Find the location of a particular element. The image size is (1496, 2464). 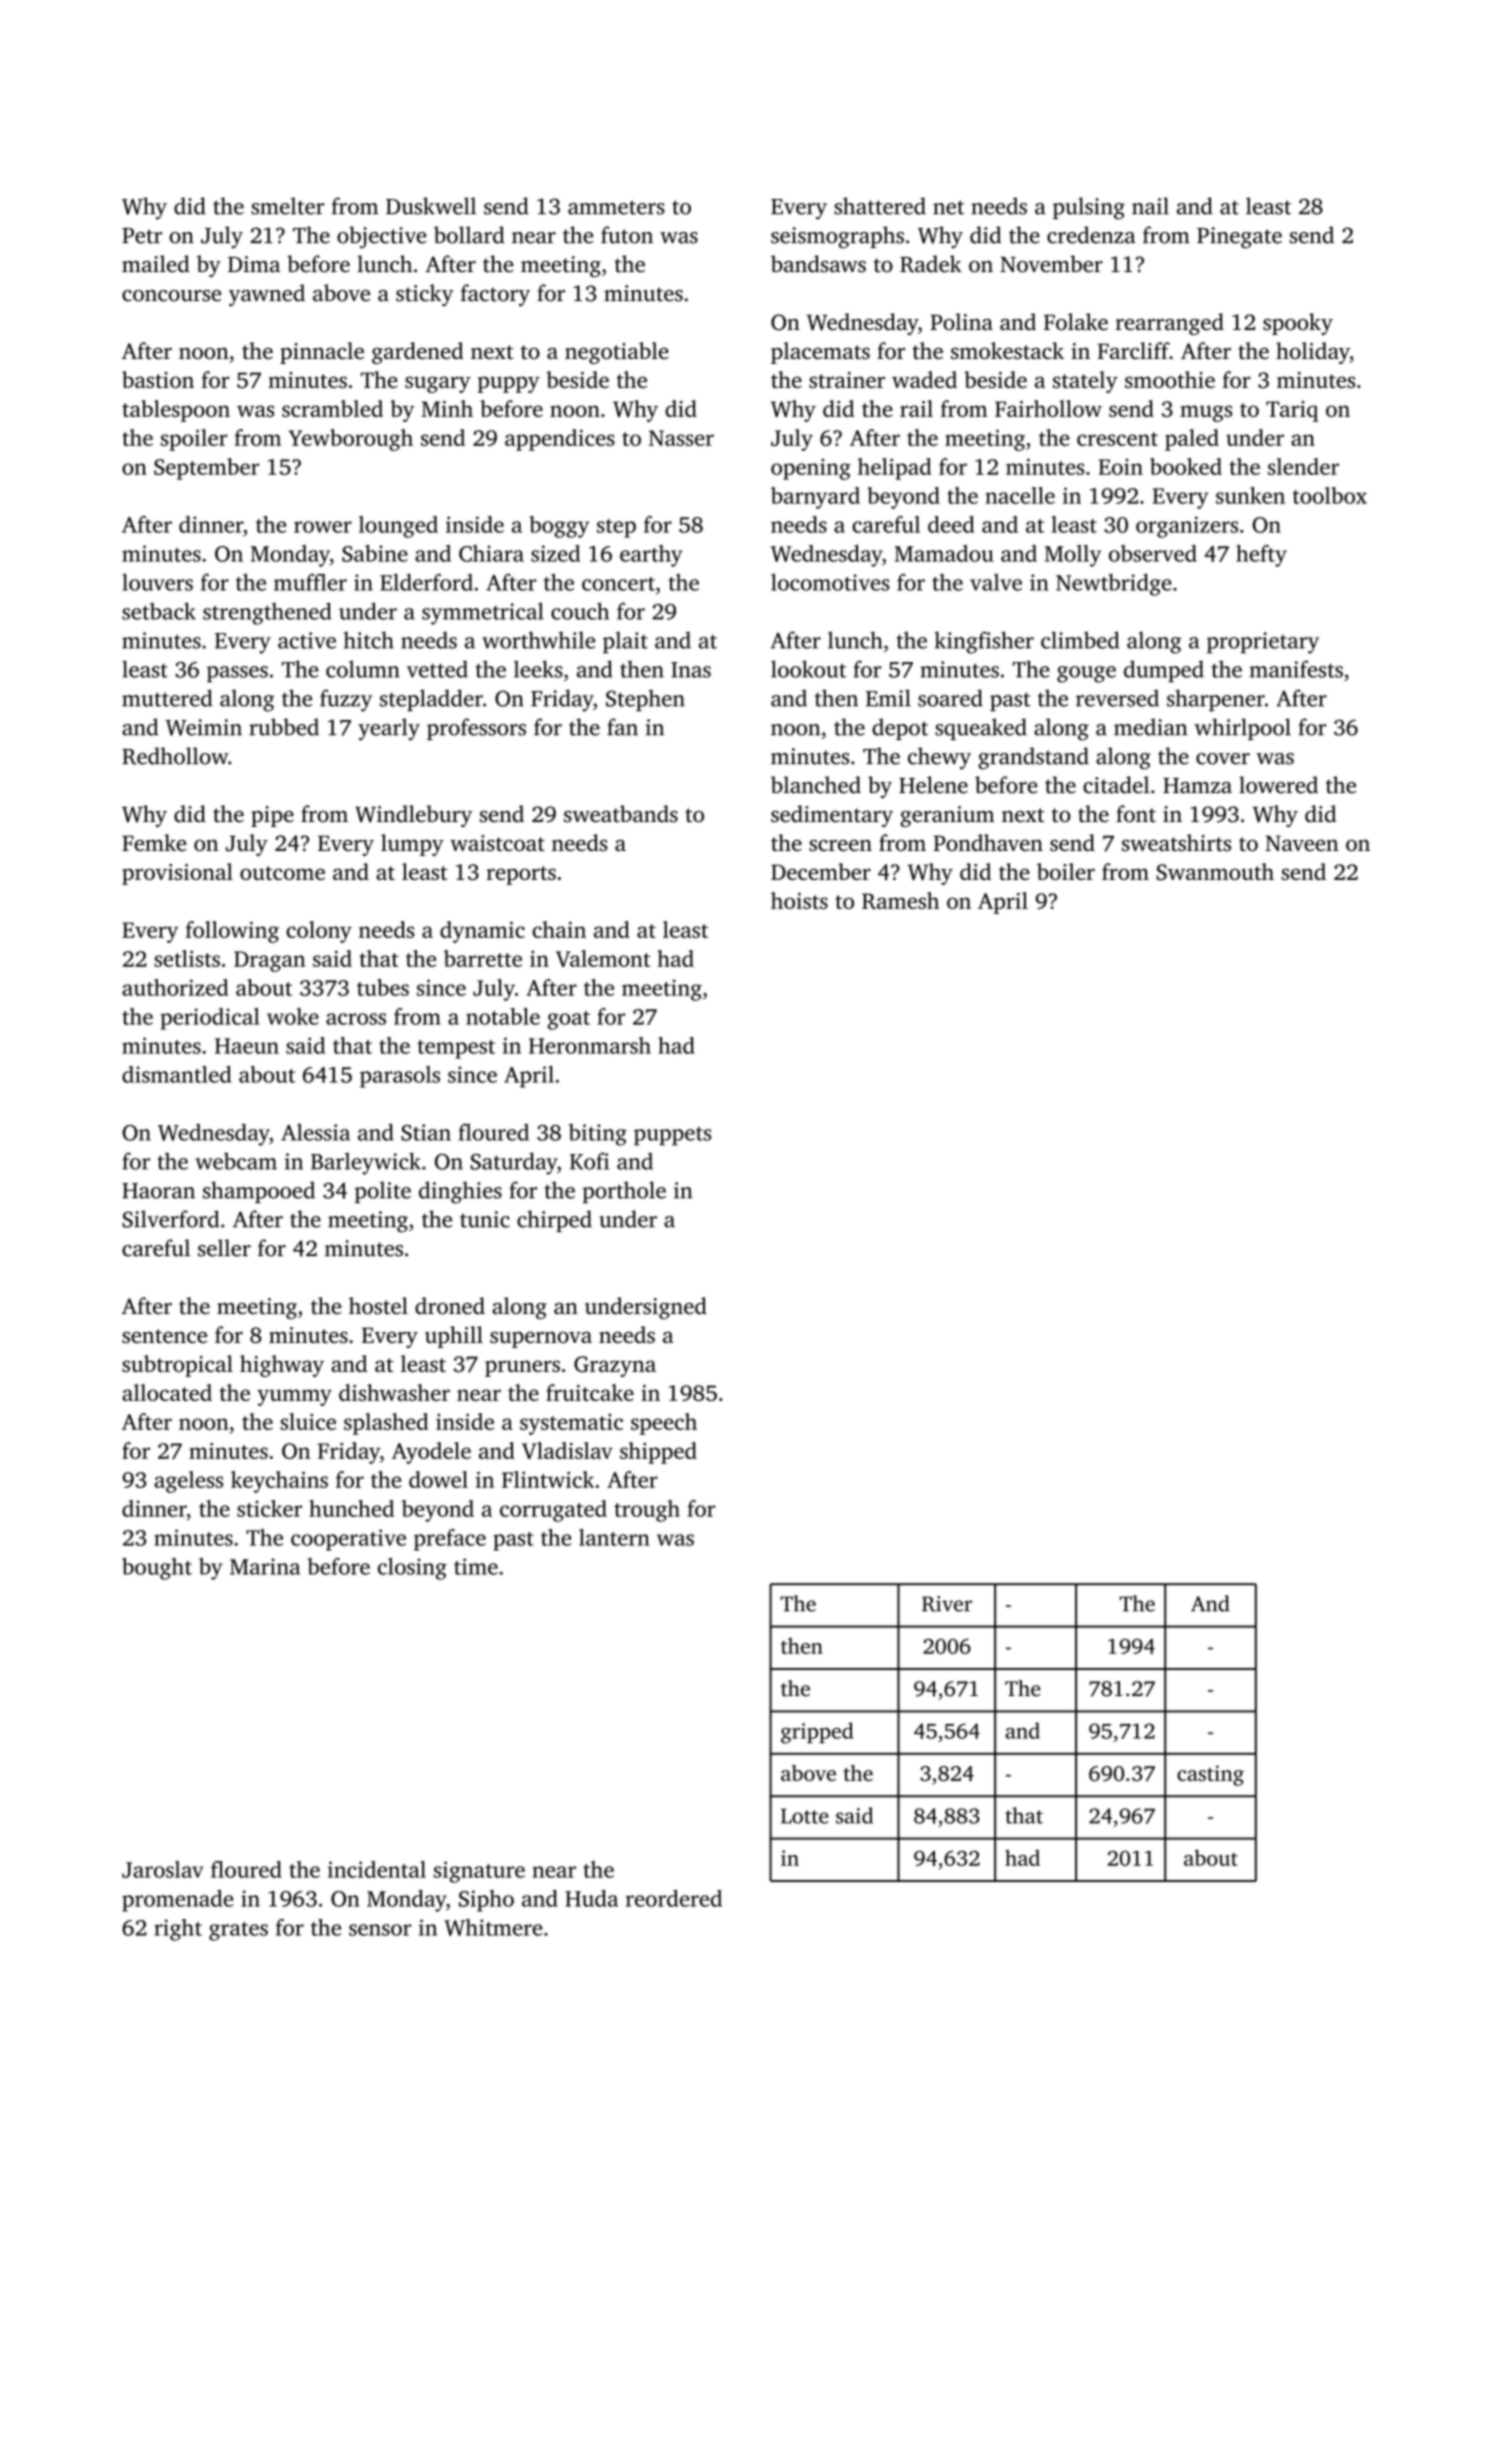

casting is located at coordinates (1210, 1775).
